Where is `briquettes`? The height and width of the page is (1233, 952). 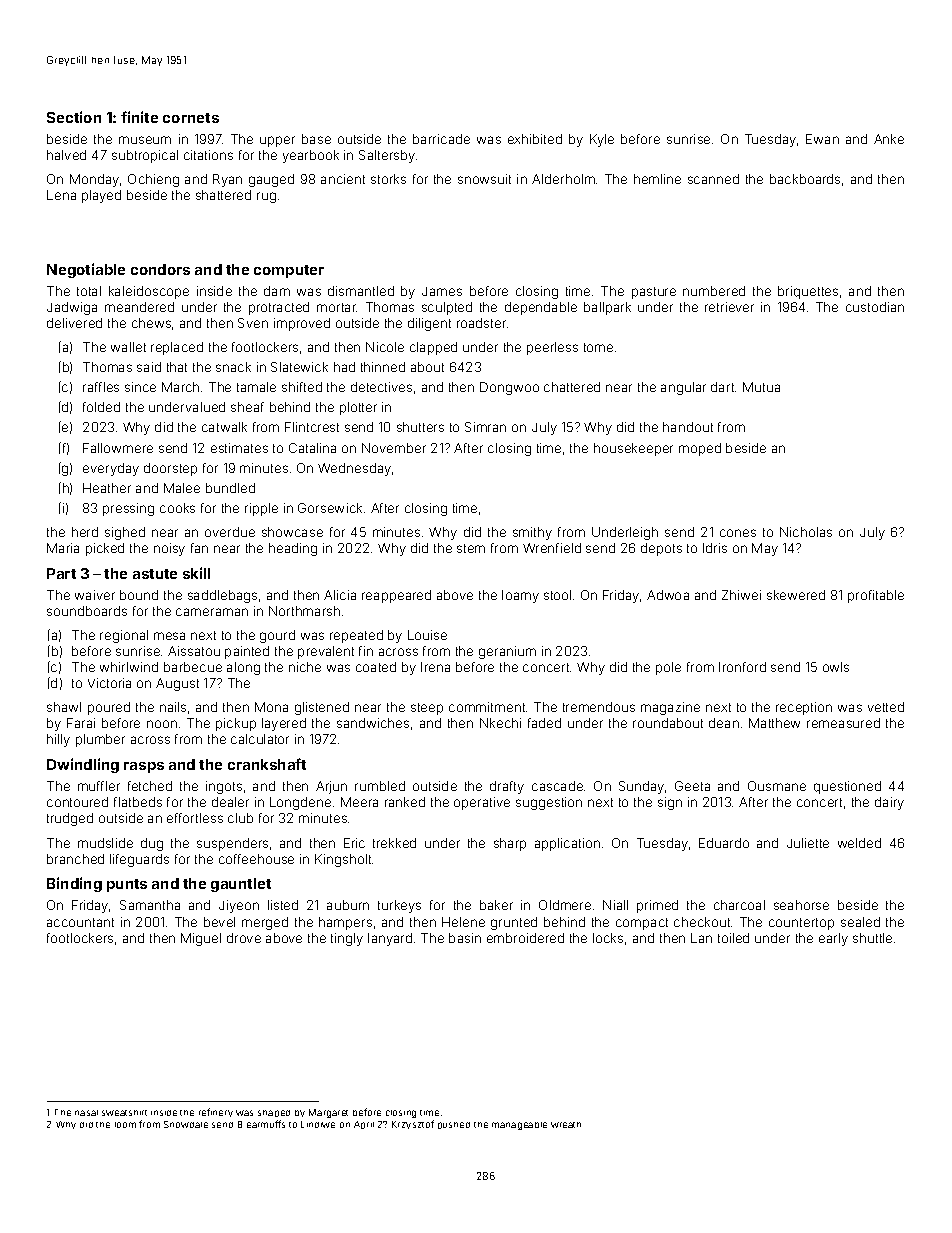
briquettes is located at coordinates (808, 292).
